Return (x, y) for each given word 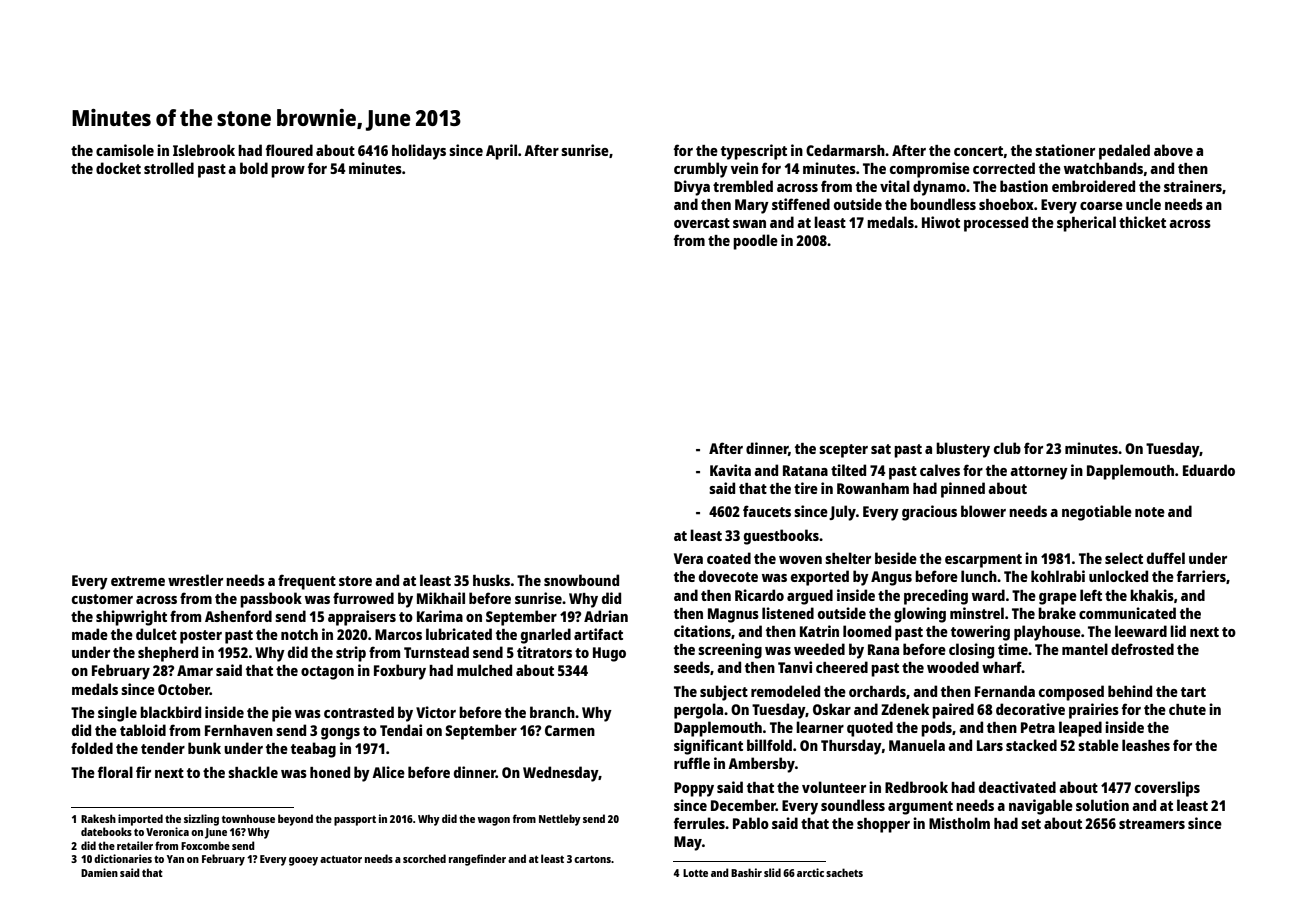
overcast (702, 223)
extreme (138, 581)
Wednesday (560, 774)
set (1031, 824)
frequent (307, 582)
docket (118, 168)
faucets (767, 511)
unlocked (1118, 576)
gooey (303, 861)
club (1007, 448)
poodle (755, 242)
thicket (1142, 222)
